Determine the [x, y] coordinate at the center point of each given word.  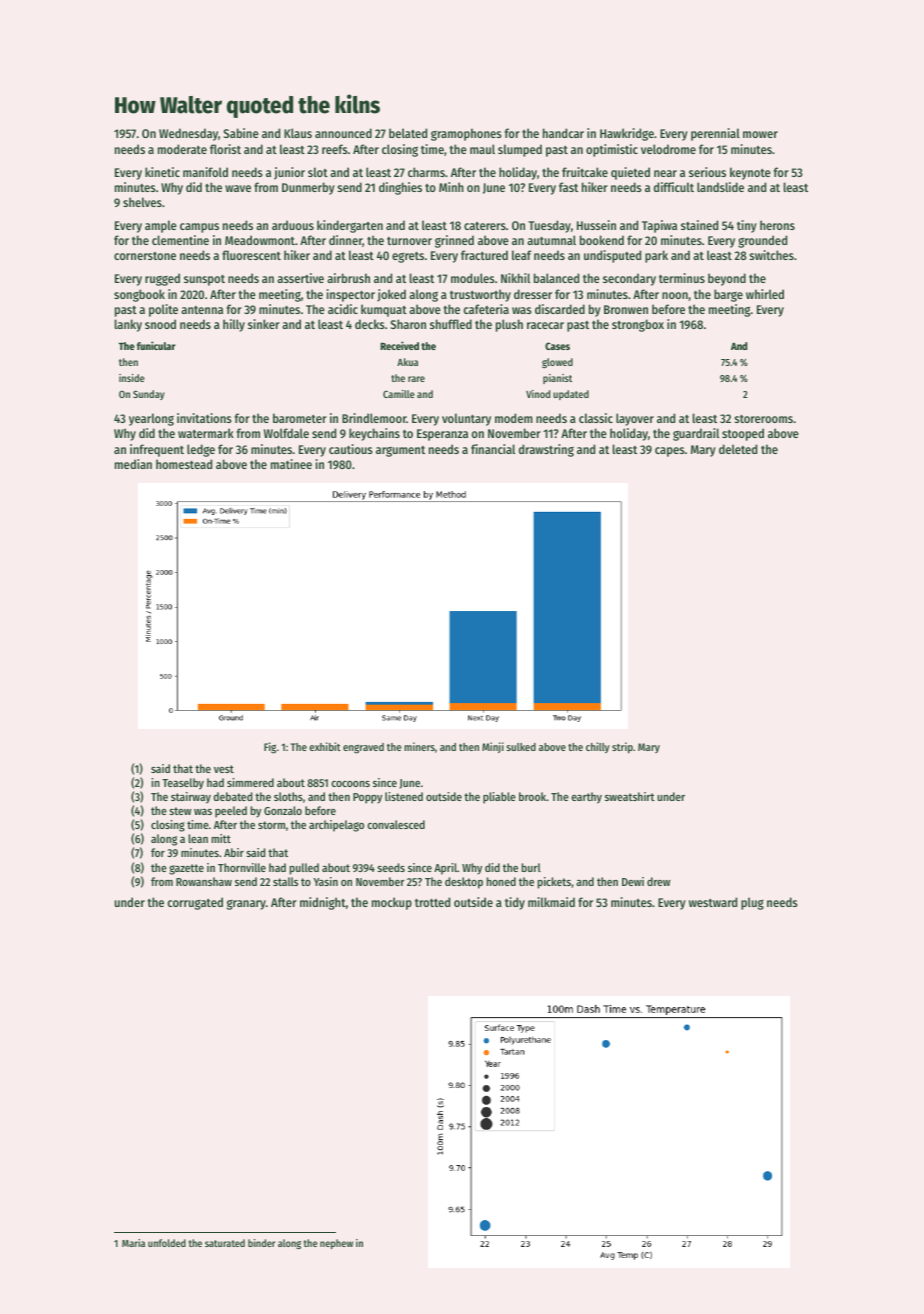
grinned [454, 241]
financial [493, 449]
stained [699, 225]
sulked [521, 747]
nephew [336, 1244]
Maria [133, 1243]
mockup [392, 903]
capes [670, 452]
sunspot [204, 280]
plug [752, 903]
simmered [250, 782]
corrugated [195, 903]
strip [622, 748]
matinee [291, 464]
